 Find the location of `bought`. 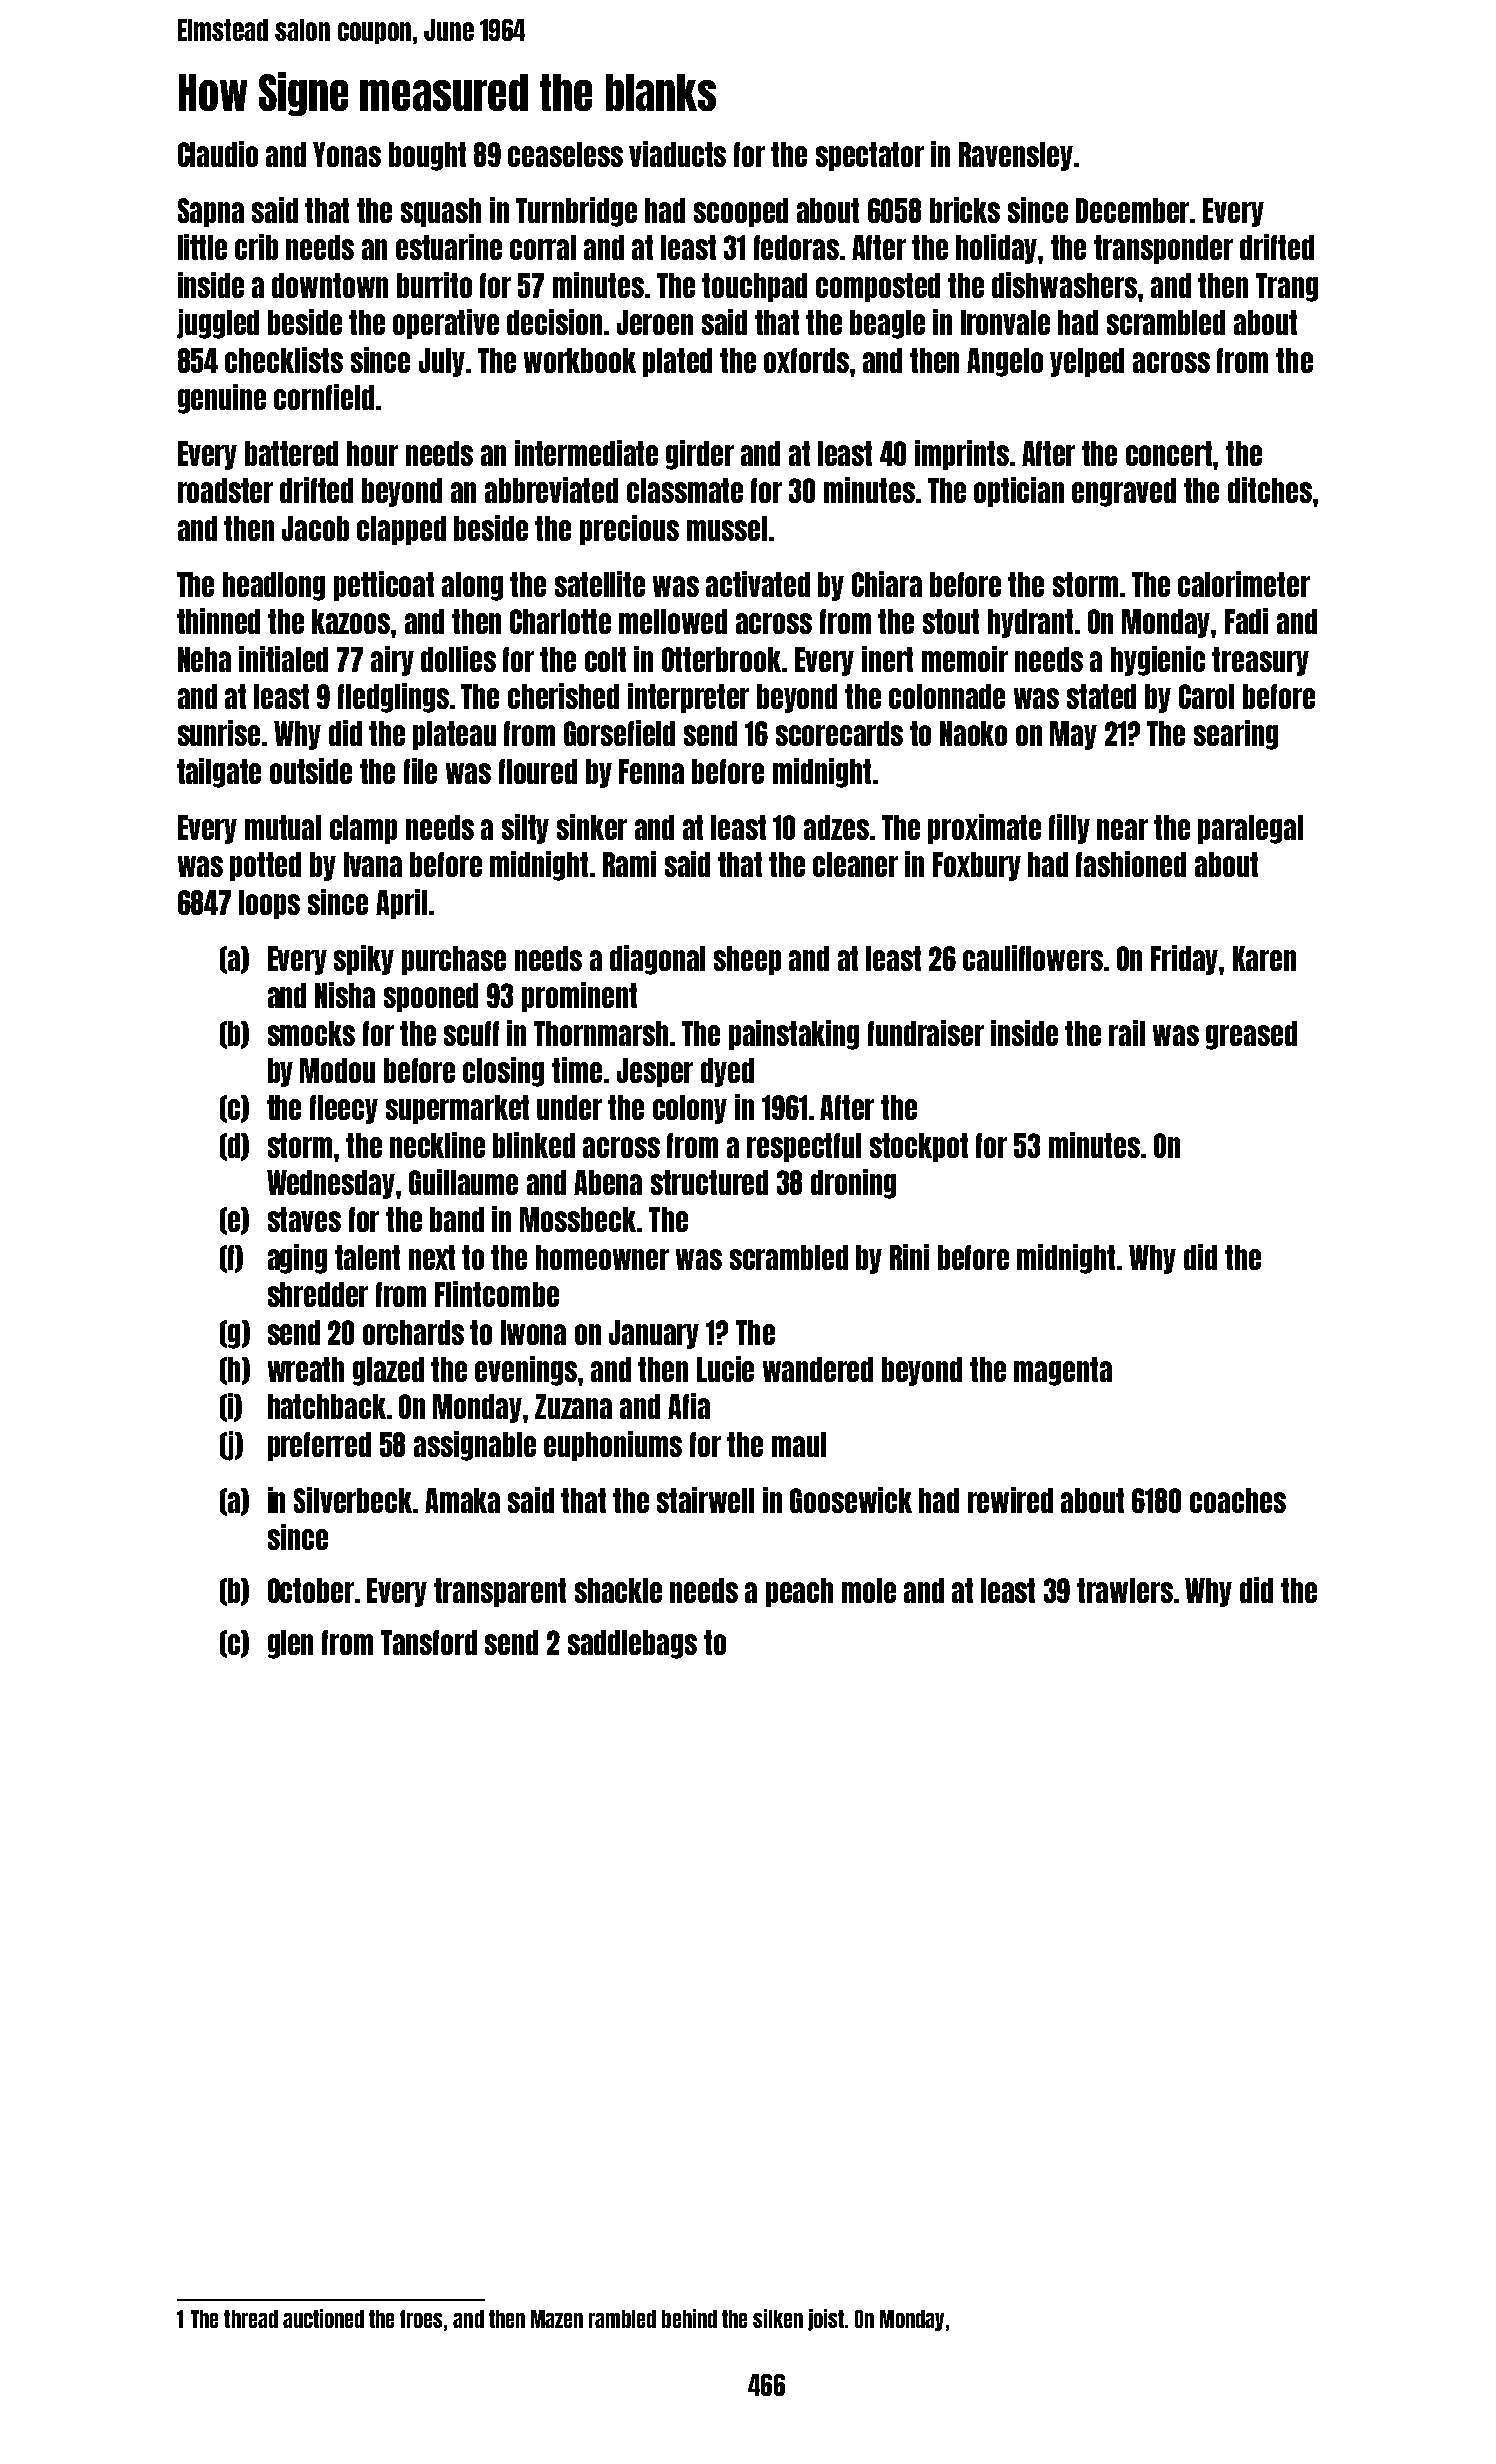

bought is located at coordinates (427, 156).
